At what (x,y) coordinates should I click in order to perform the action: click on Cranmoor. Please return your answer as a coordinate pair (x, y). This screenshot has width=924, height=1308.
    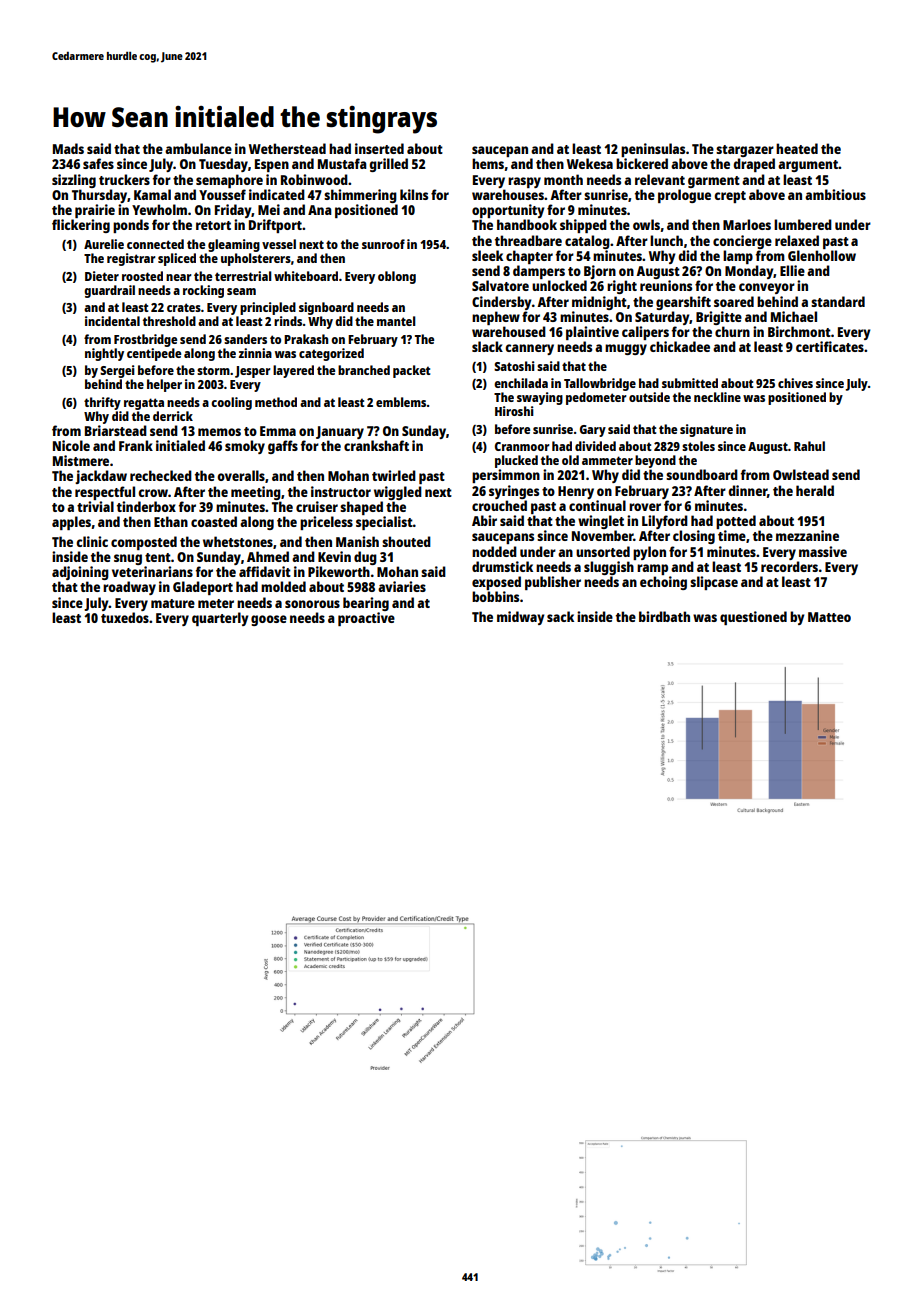
    Looking at the image, I should click on (522, 446).
